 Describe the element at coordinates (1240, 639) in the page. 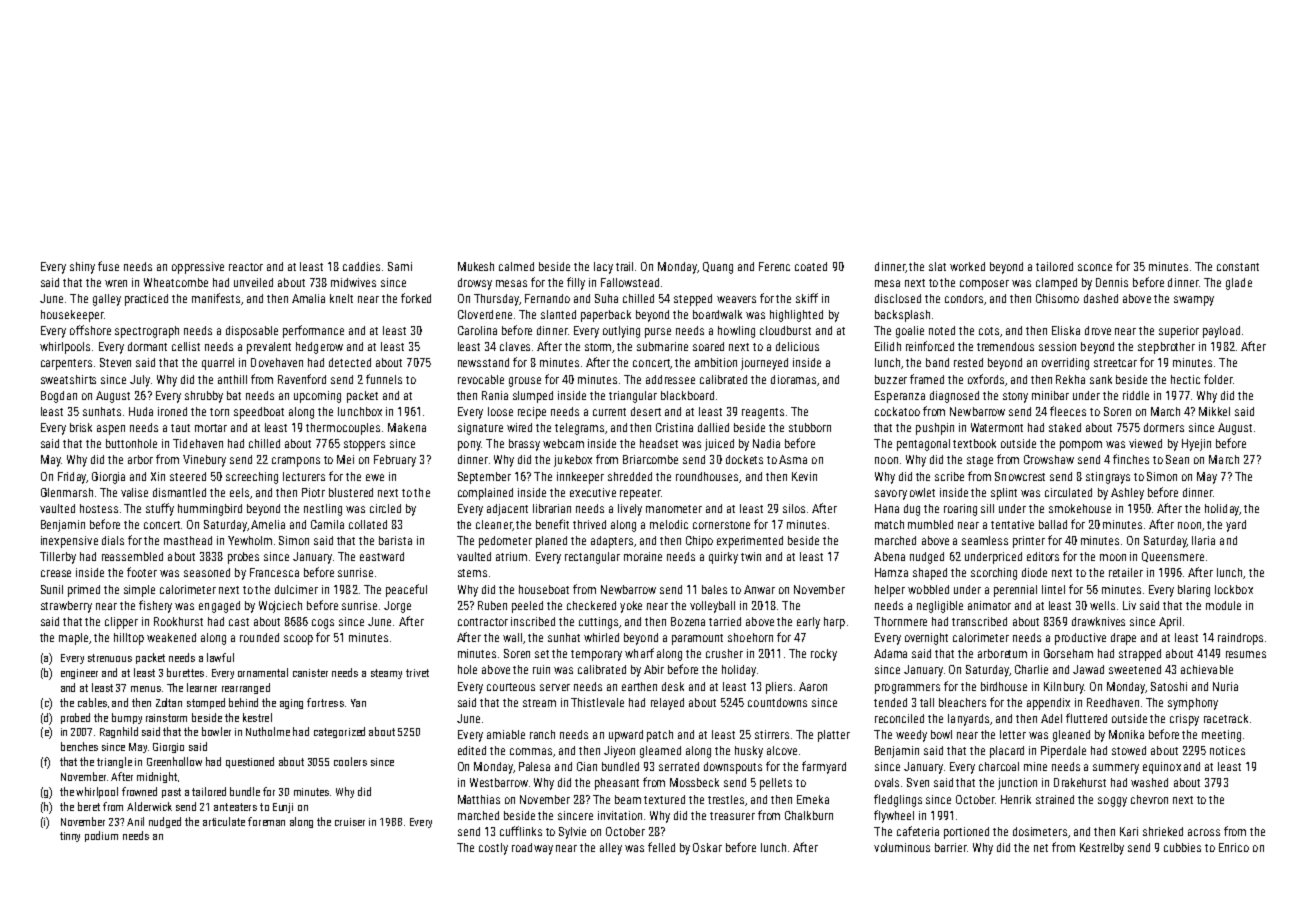

I see `raindrops` at that location.
